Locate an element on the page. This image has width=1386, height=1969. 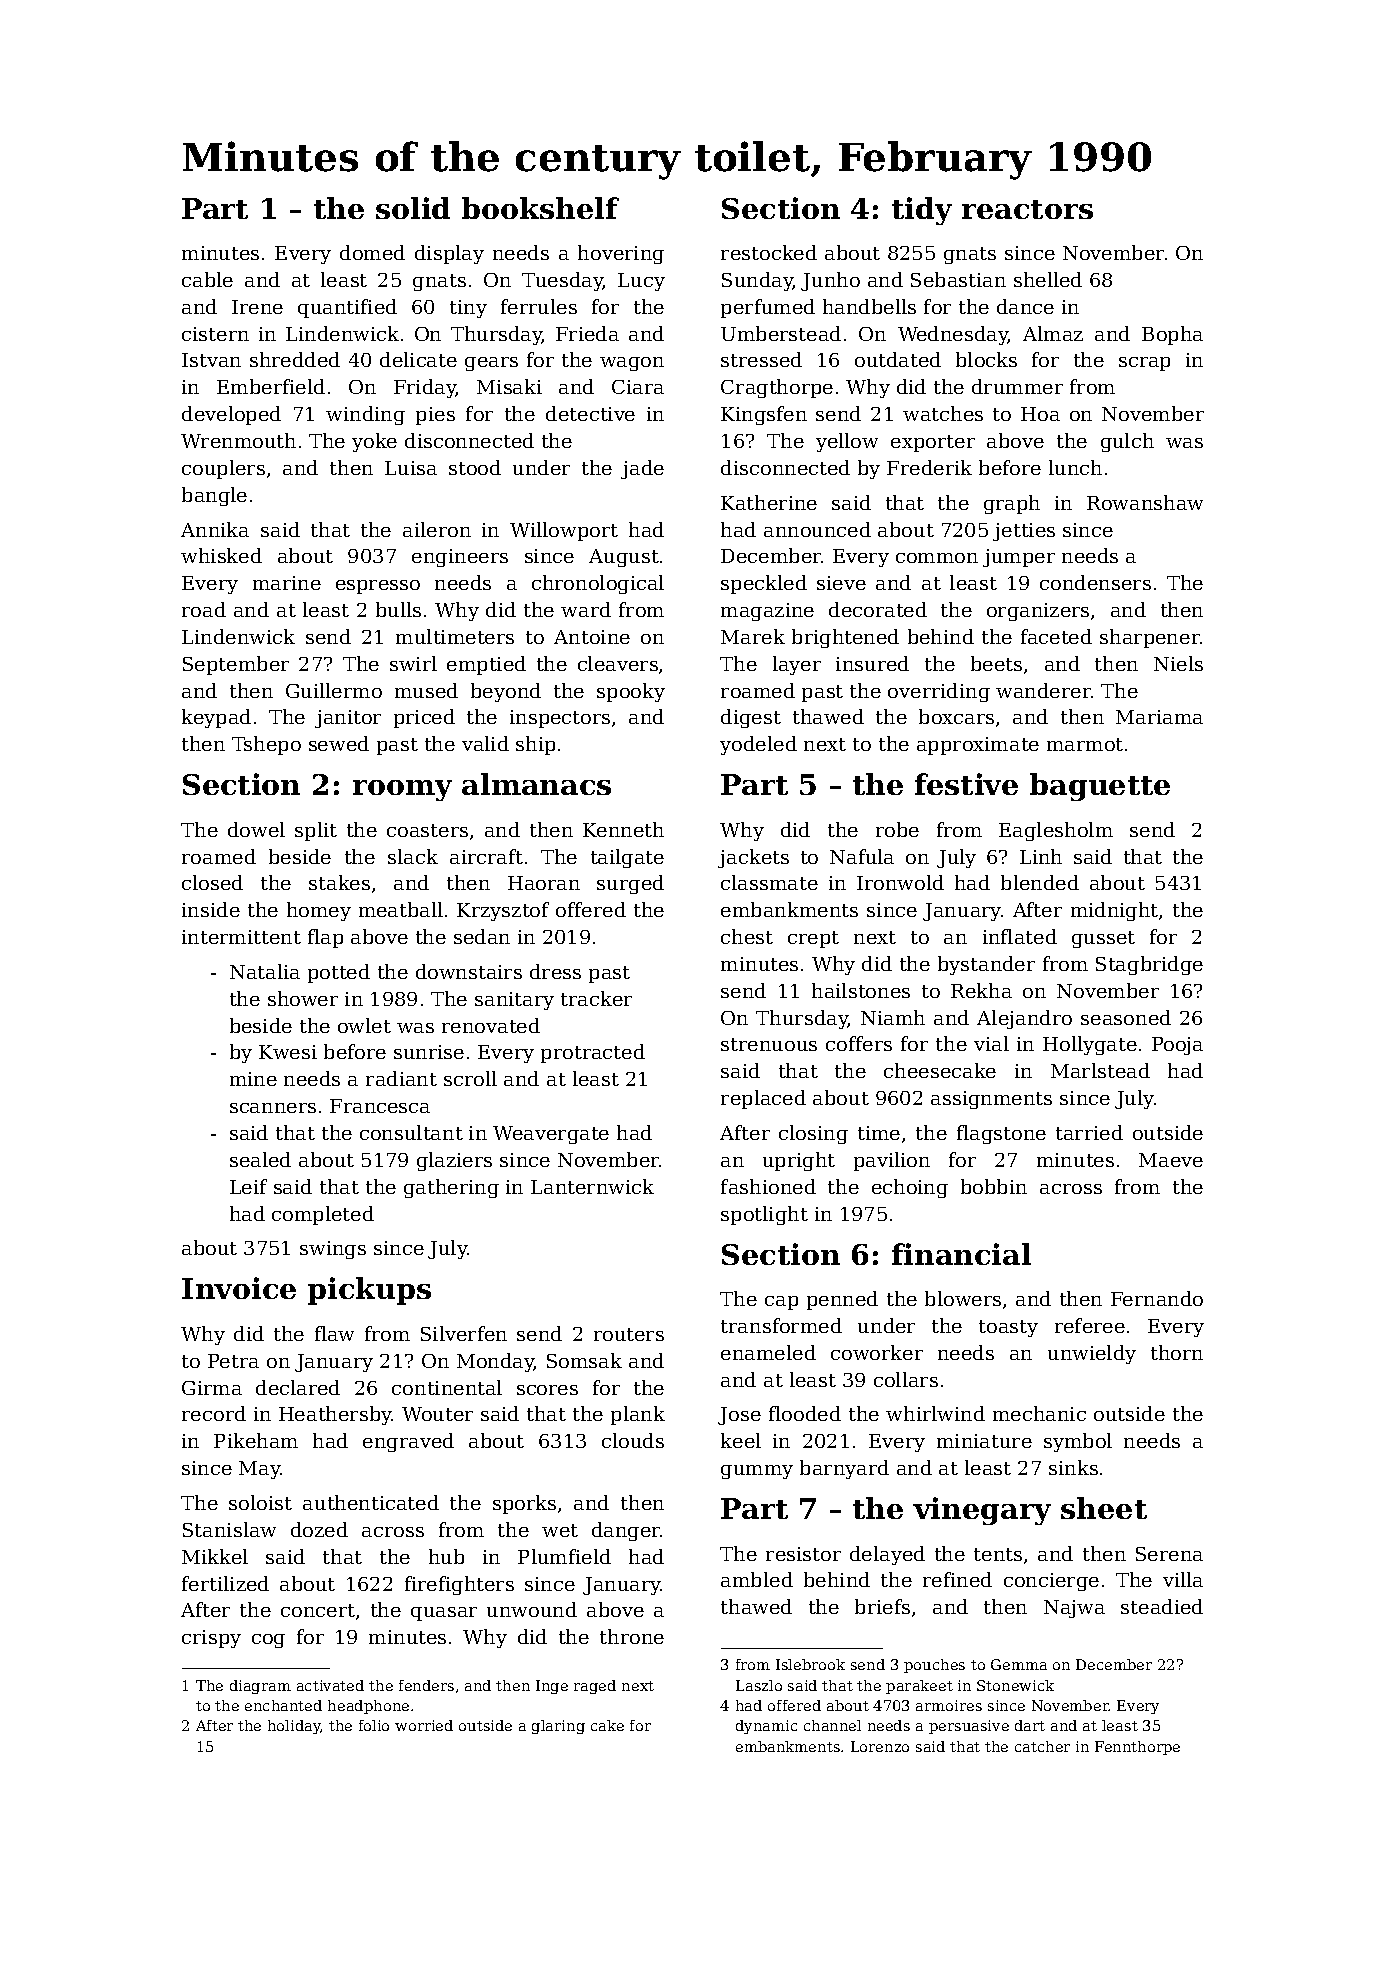
Irene is located at coordinates (257, 307).
